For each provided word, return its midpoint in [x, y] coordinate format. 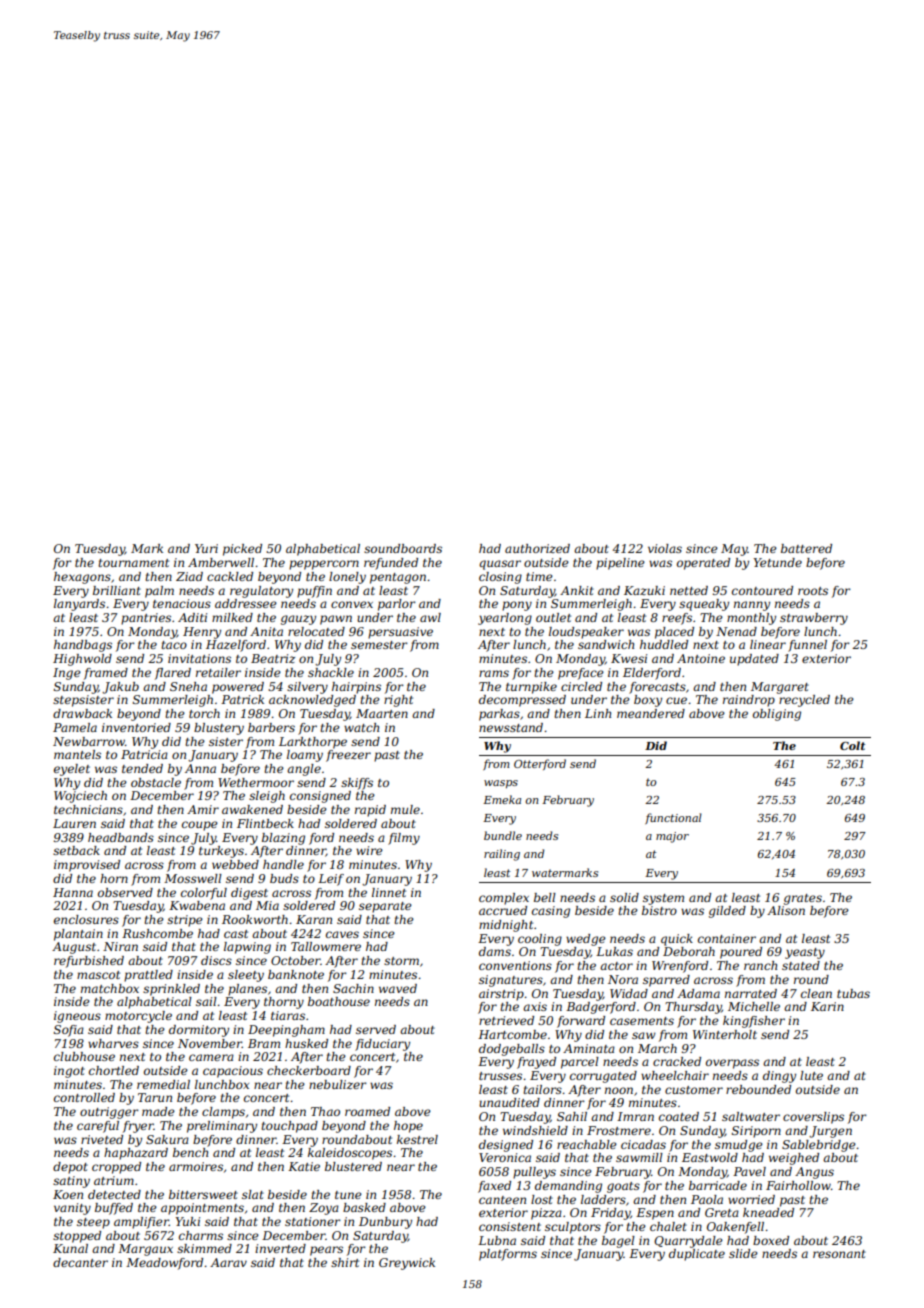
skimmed [204, 1248]
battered [806, 548]
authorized [537, 548]
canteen [502, 1200]
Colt [852, 745]
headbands [121, 837]
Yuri [206, 548]
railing [502, 855]
